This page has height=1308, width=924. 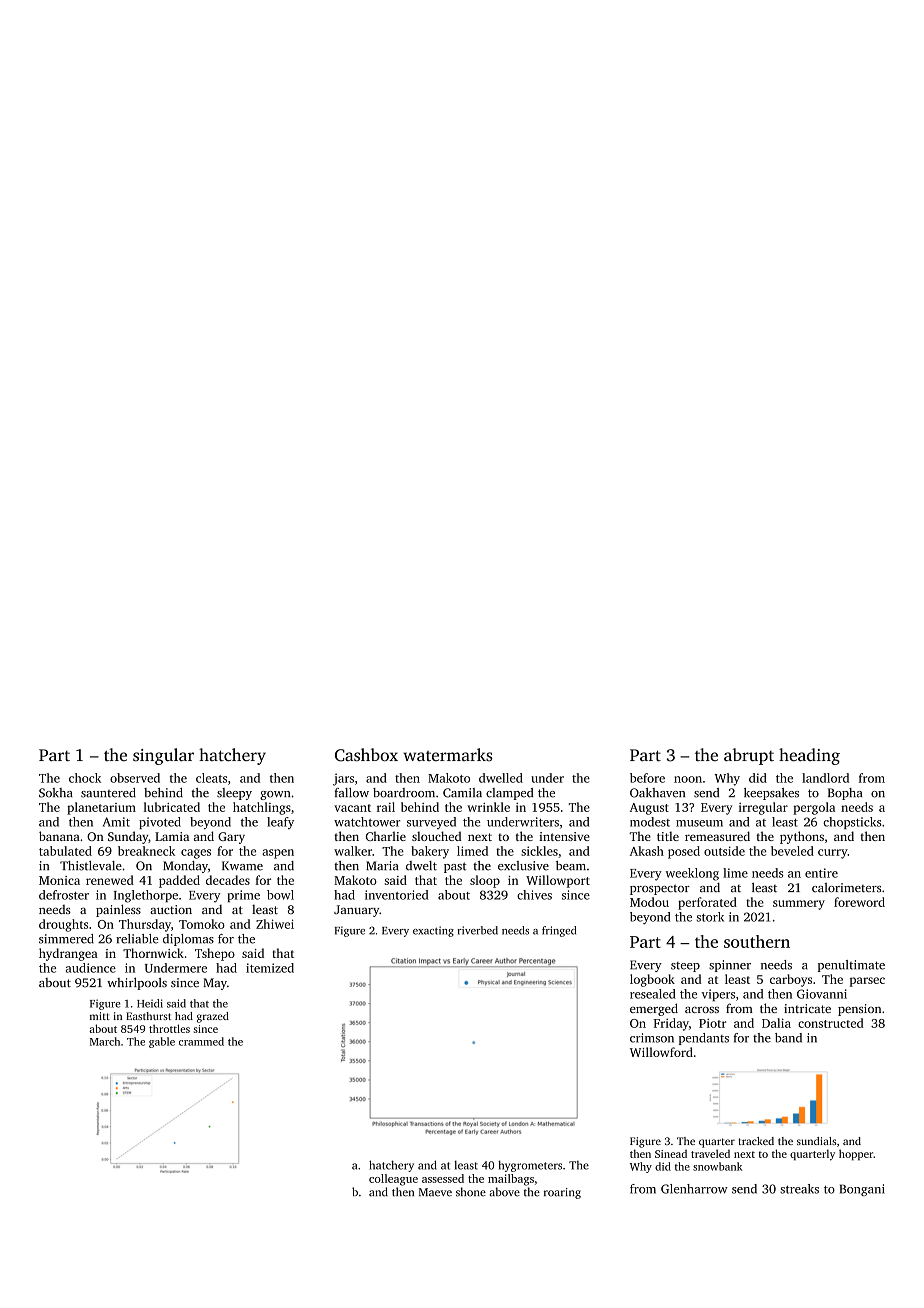 What do you see at coordinates (530, 1166) in the page?
I see `hygrometers` at bounding box center [530, 1166].
